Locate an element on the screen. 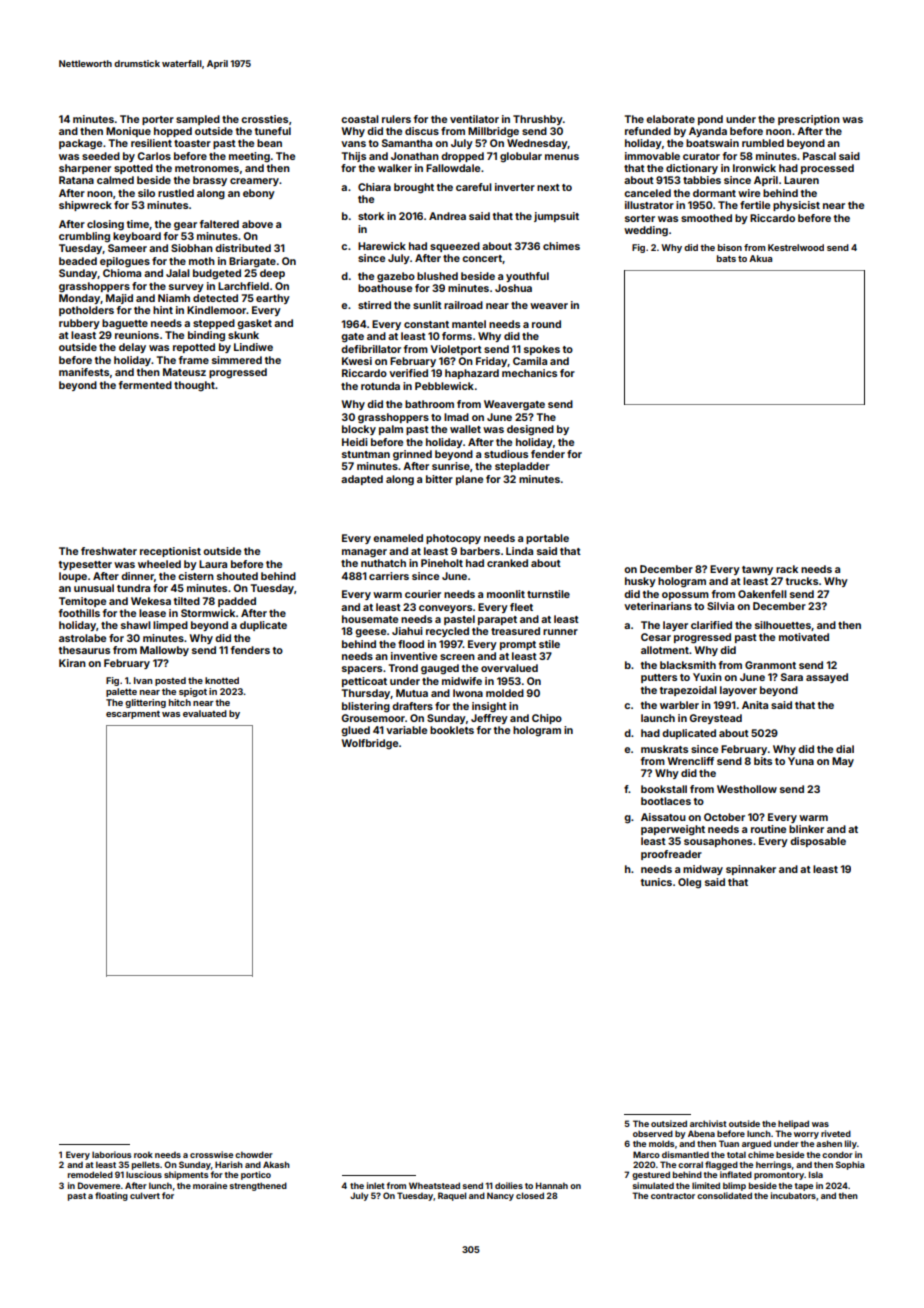  spacers is located at coordinates (362, 670).
